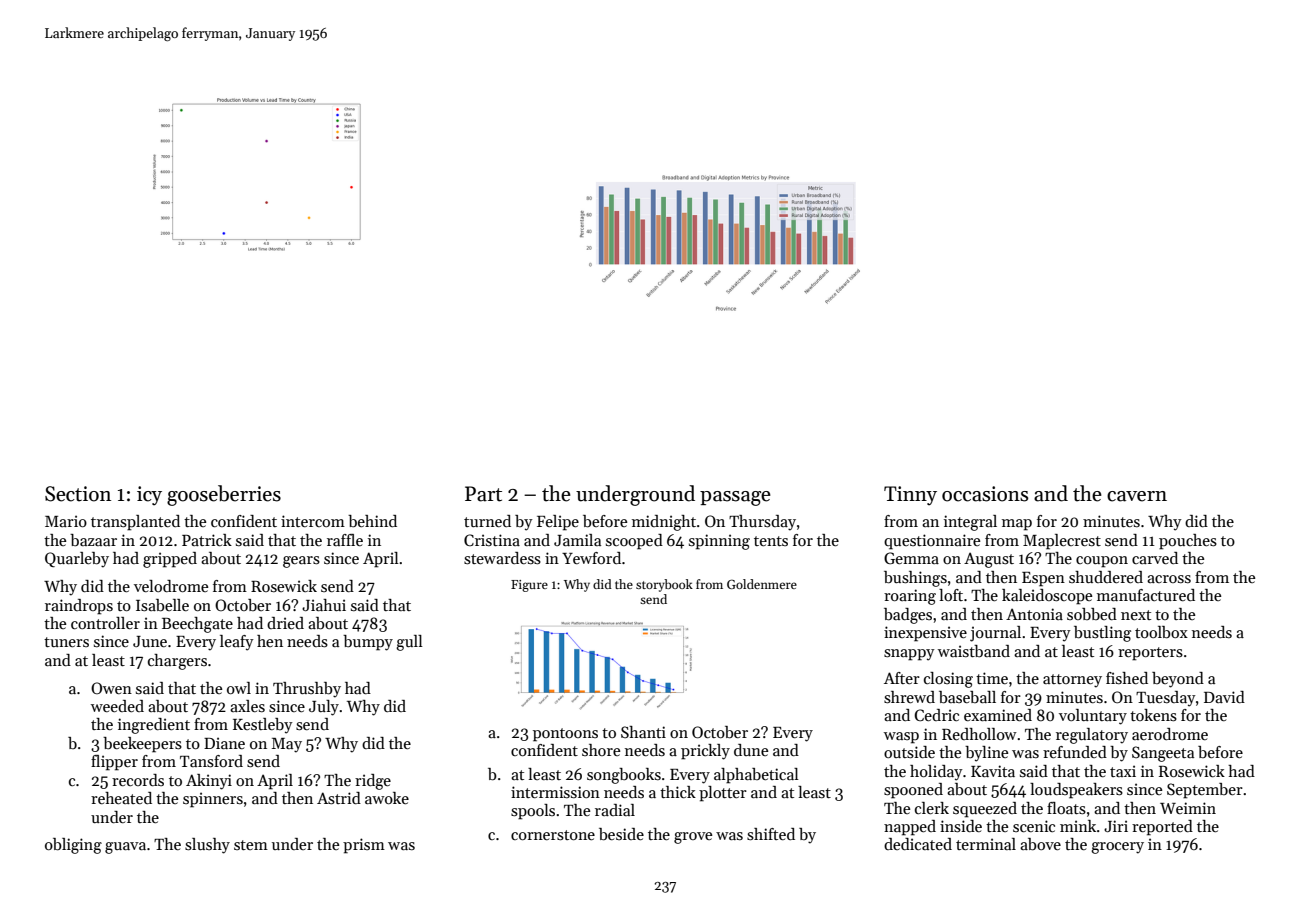  What do you see at coordinates (224, 495) in the page?
I see `gooseberries` at bounding box center [224, 495].
